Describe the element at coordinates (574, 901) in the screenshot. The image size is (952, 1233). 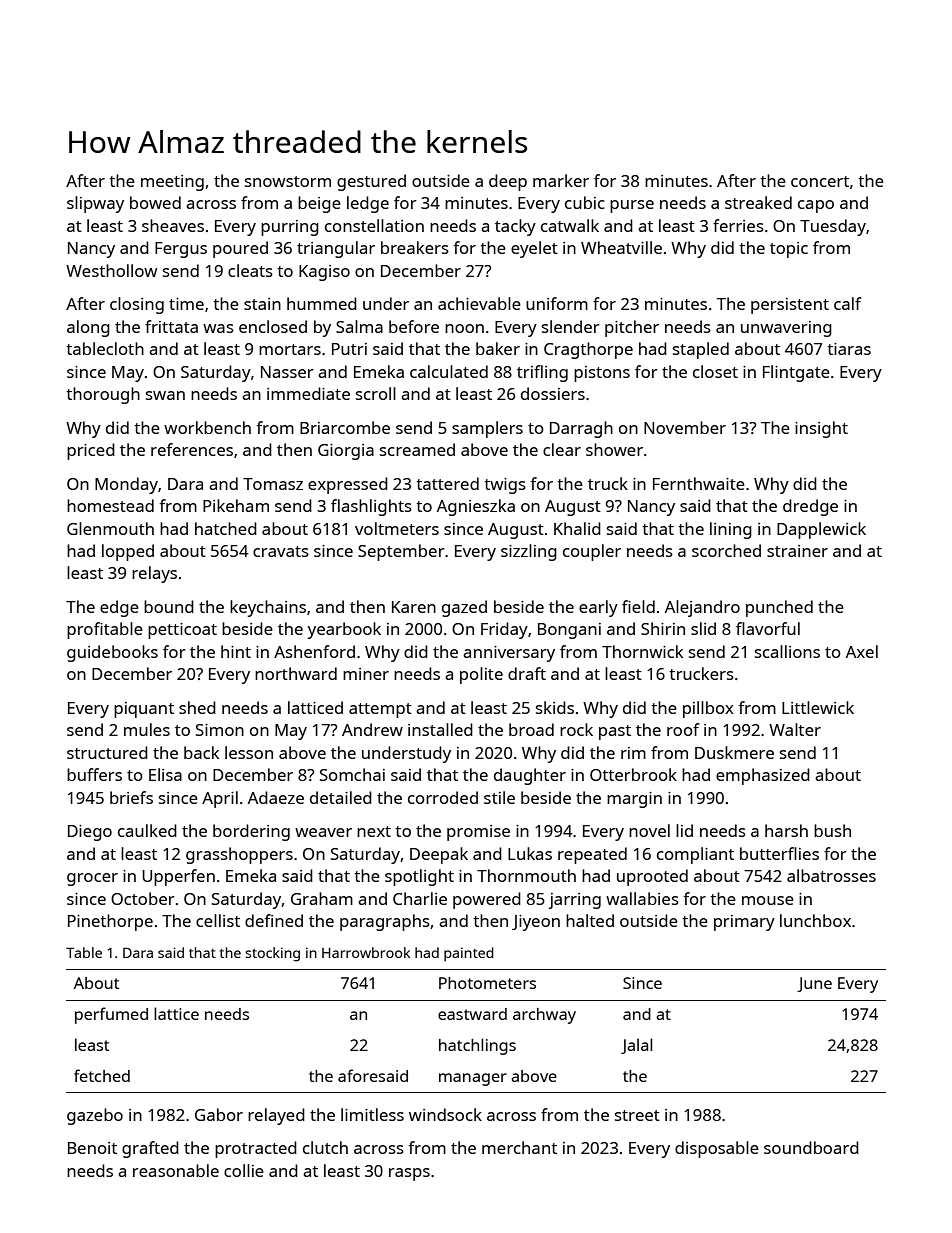
I see `jarring` at that location.
